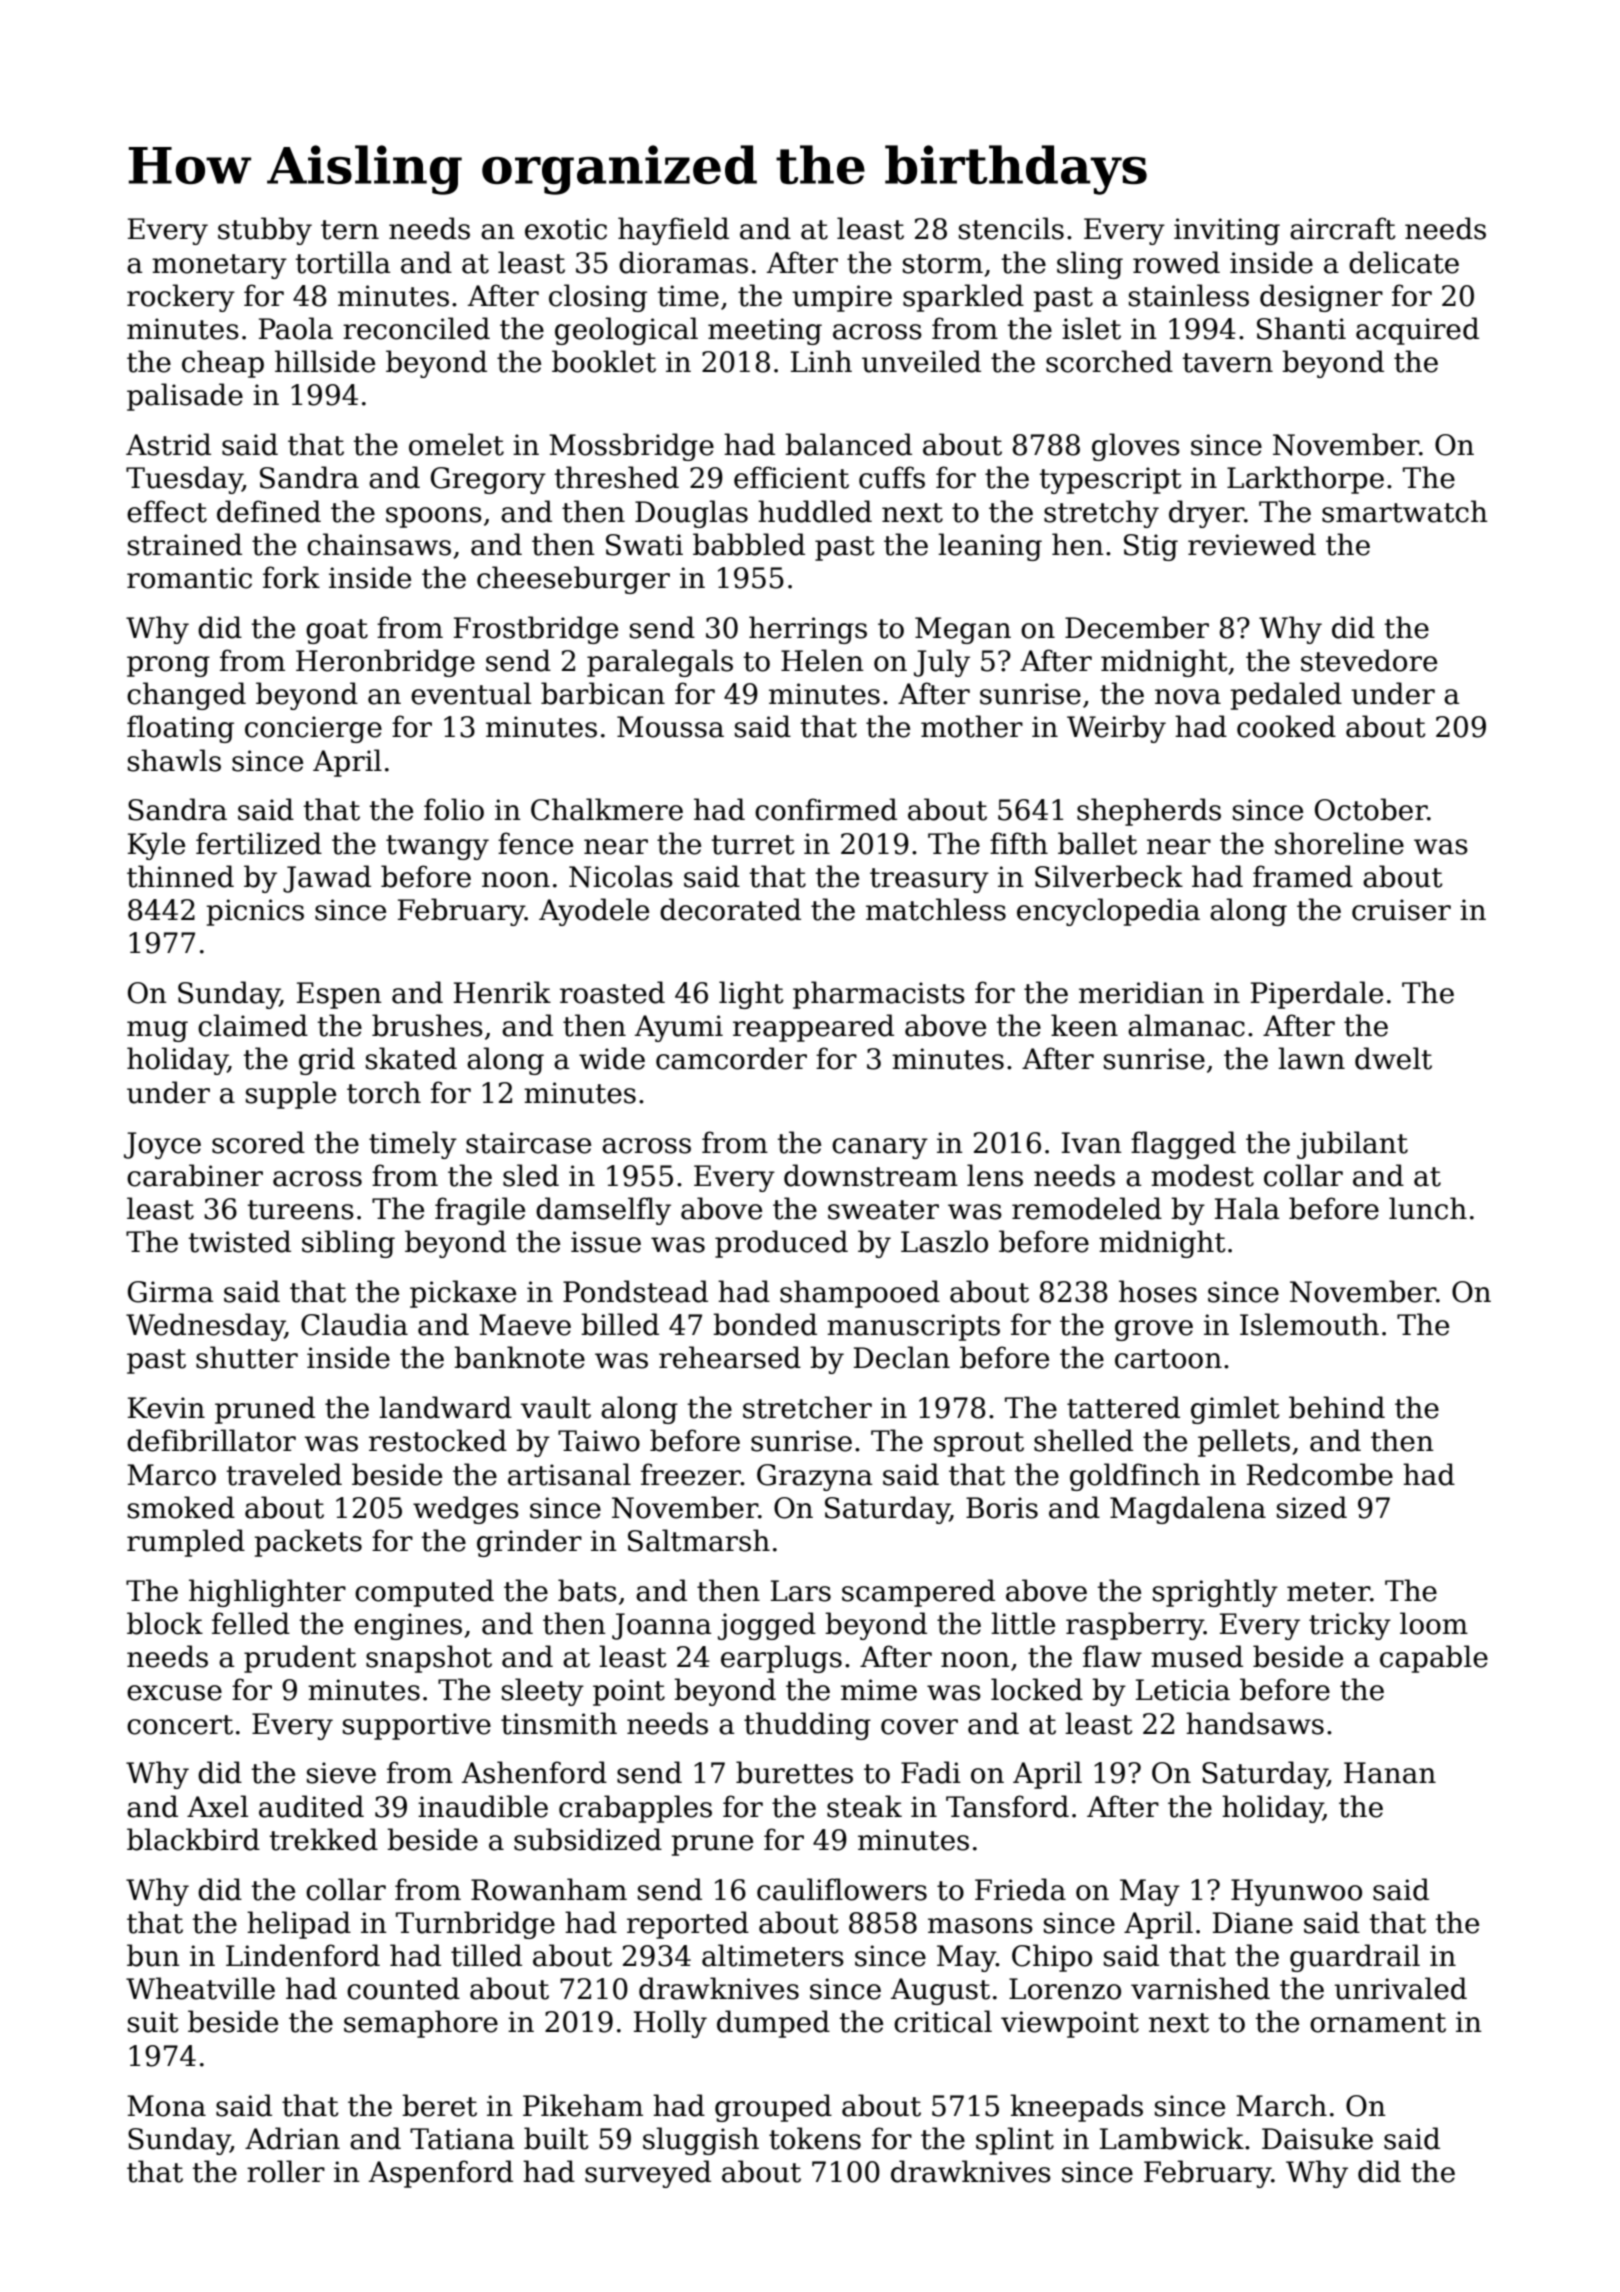 The width and height of the document is (1620, 2292). Describe the element at coordinates (1172, 2138) in the document. I see `Lambwick` at that location.
